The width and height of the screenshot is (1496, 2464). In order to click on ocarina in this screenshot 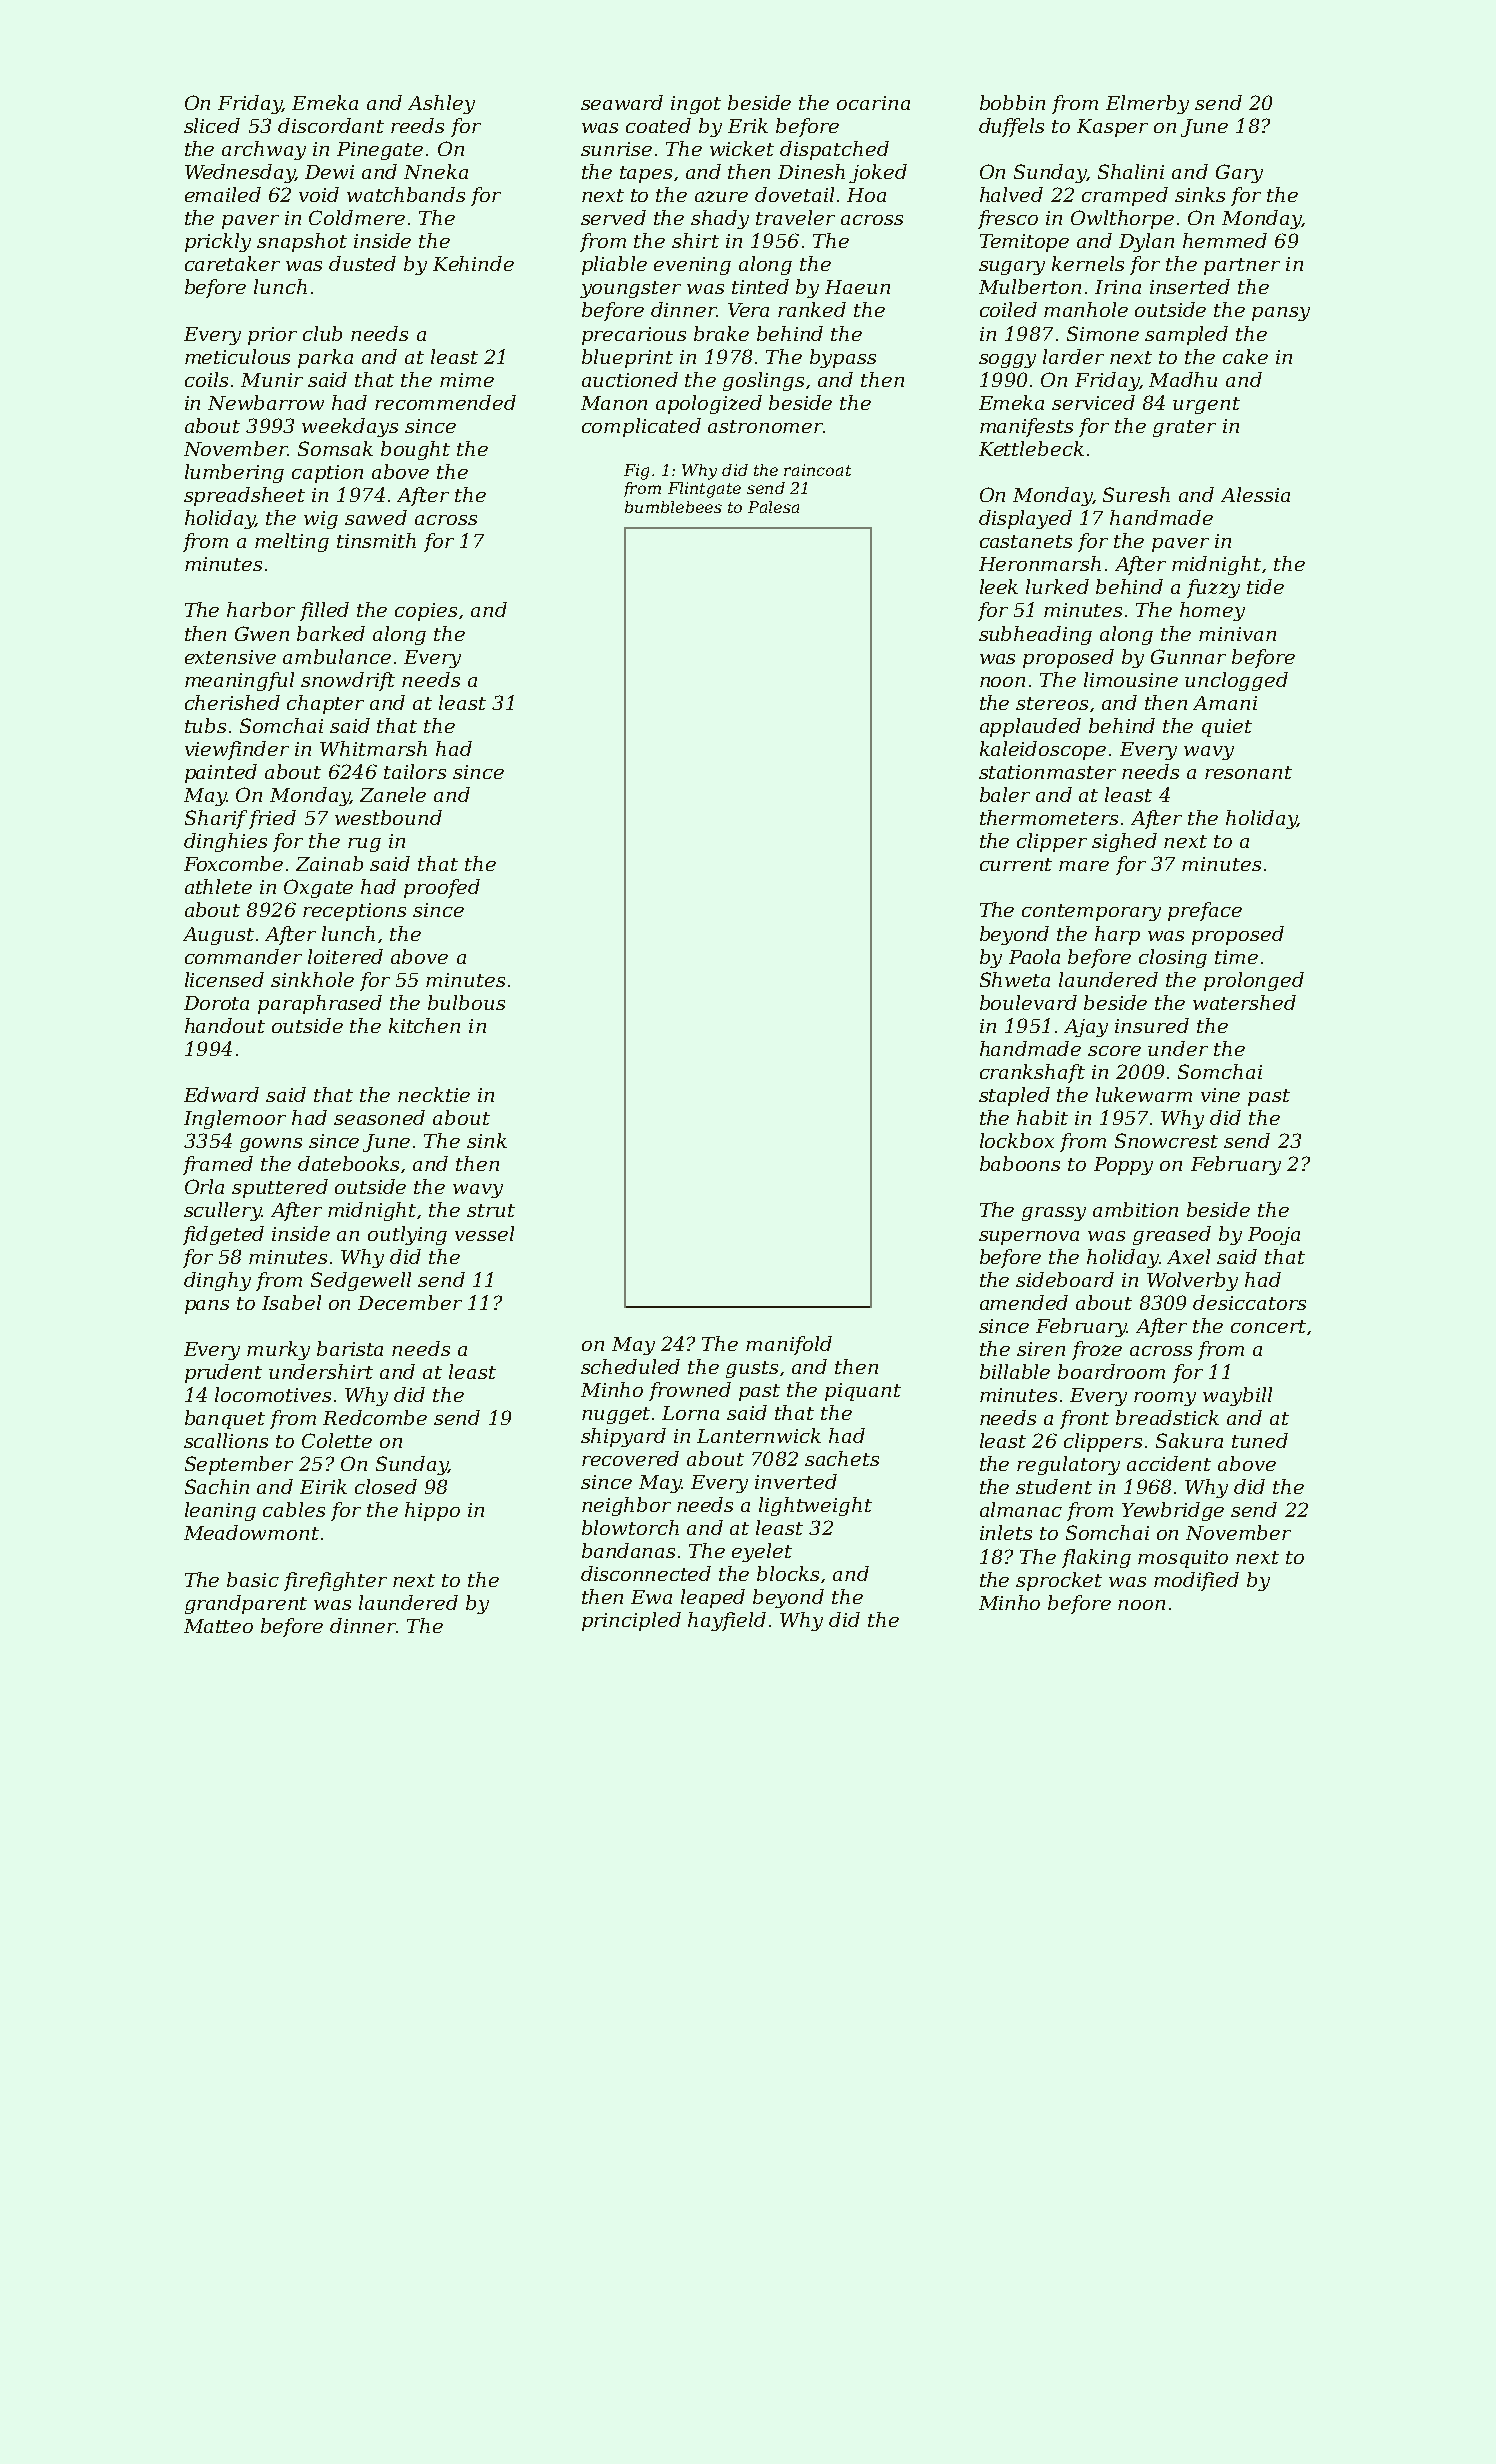, I will do `click(873, 103)`.
